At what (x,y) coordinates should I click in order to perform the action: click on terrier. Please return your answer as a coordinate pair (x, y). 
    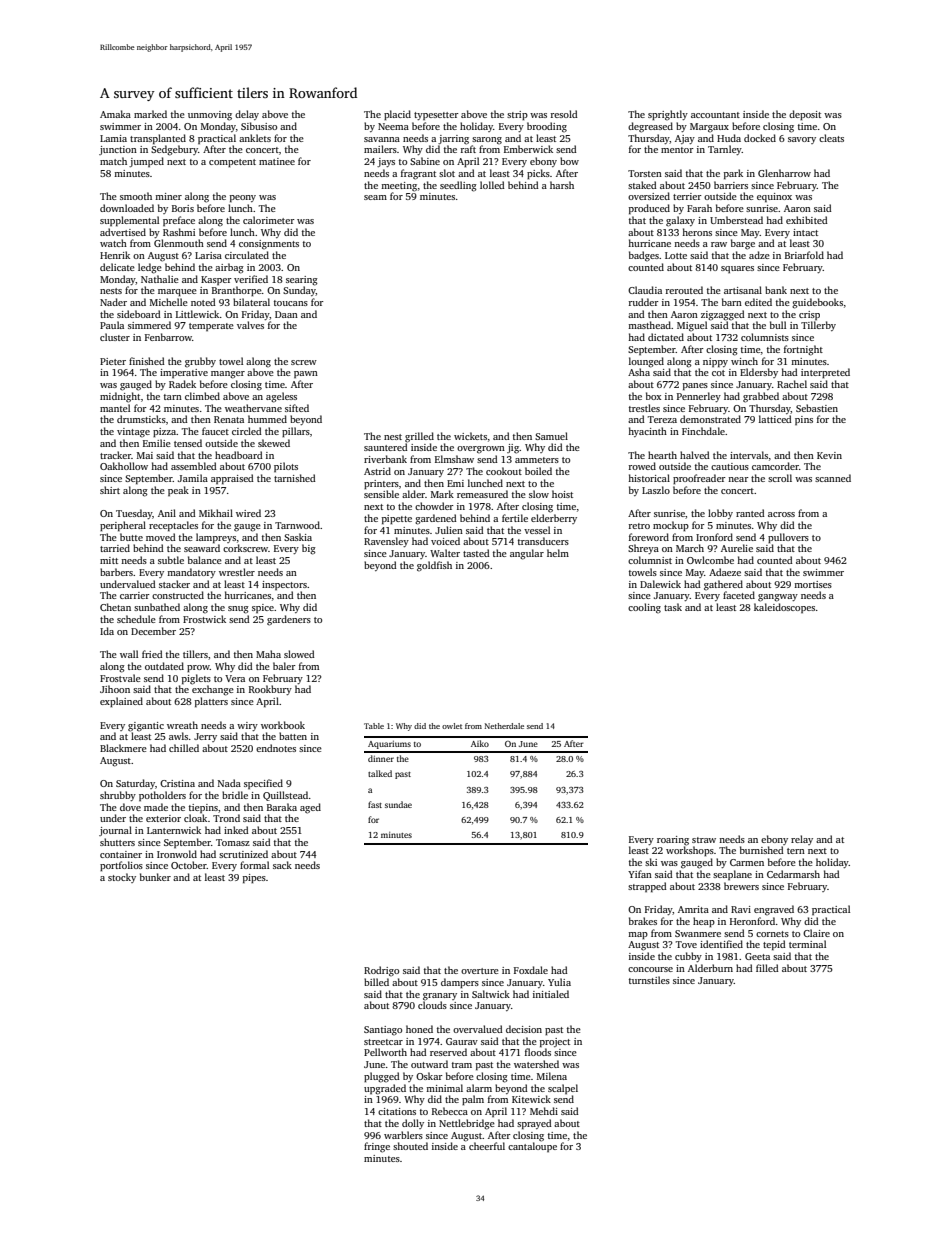
    Looking at the image, I should click on (687, 196).
